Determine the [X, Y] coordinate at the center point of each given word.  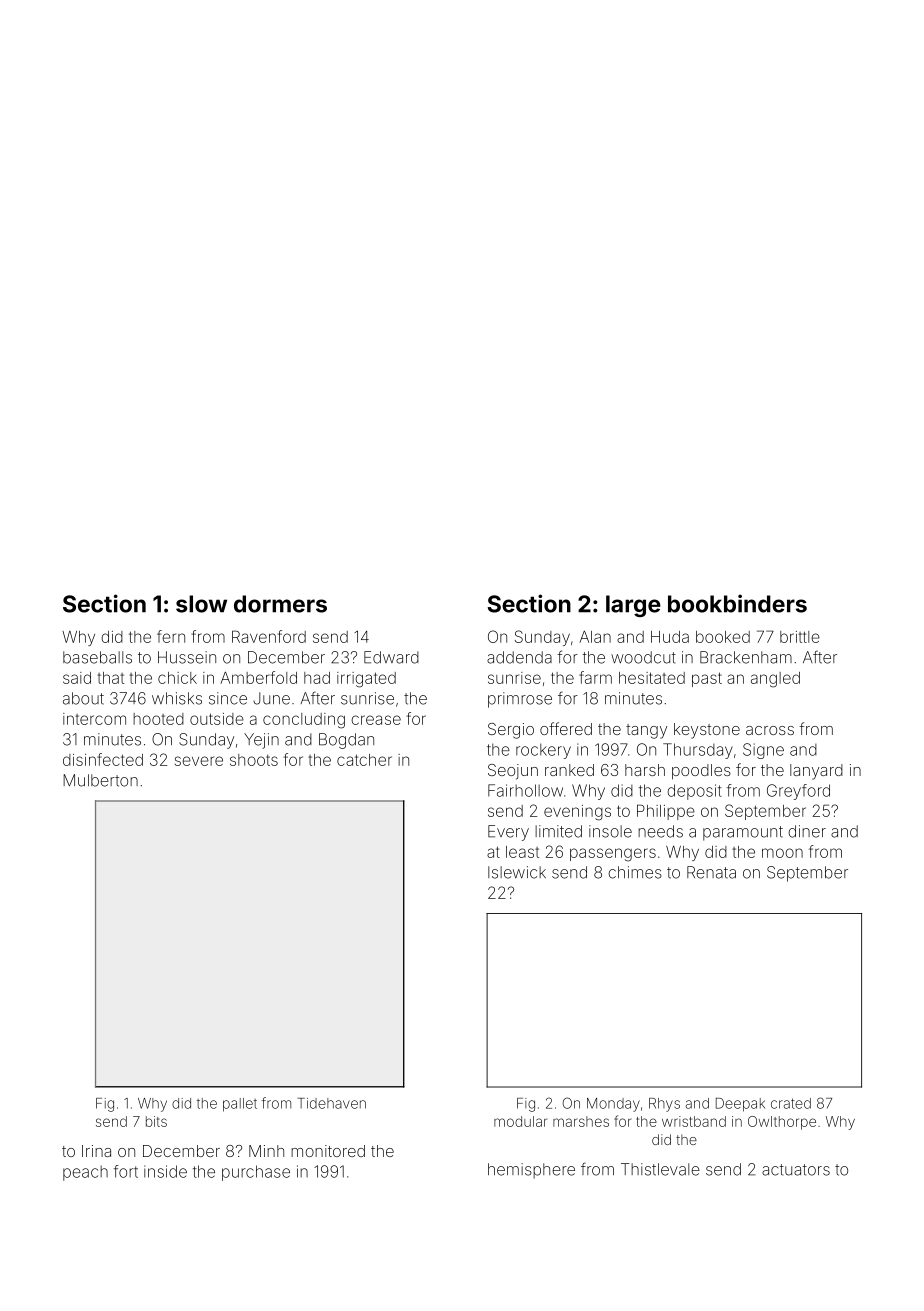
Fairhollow [525, 790]
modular [520, 1121]
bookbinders [737, 603]
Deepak [740, 1105]
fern [171, 636]
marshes [581, 1121]
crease [376, 720]
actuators [796, 1170]
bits [156, 1121]
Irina [96, 1151]
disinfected [103, 759]
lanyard [816, 772]
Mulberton [100, 780]
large [633, 606]
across [770, 730]
